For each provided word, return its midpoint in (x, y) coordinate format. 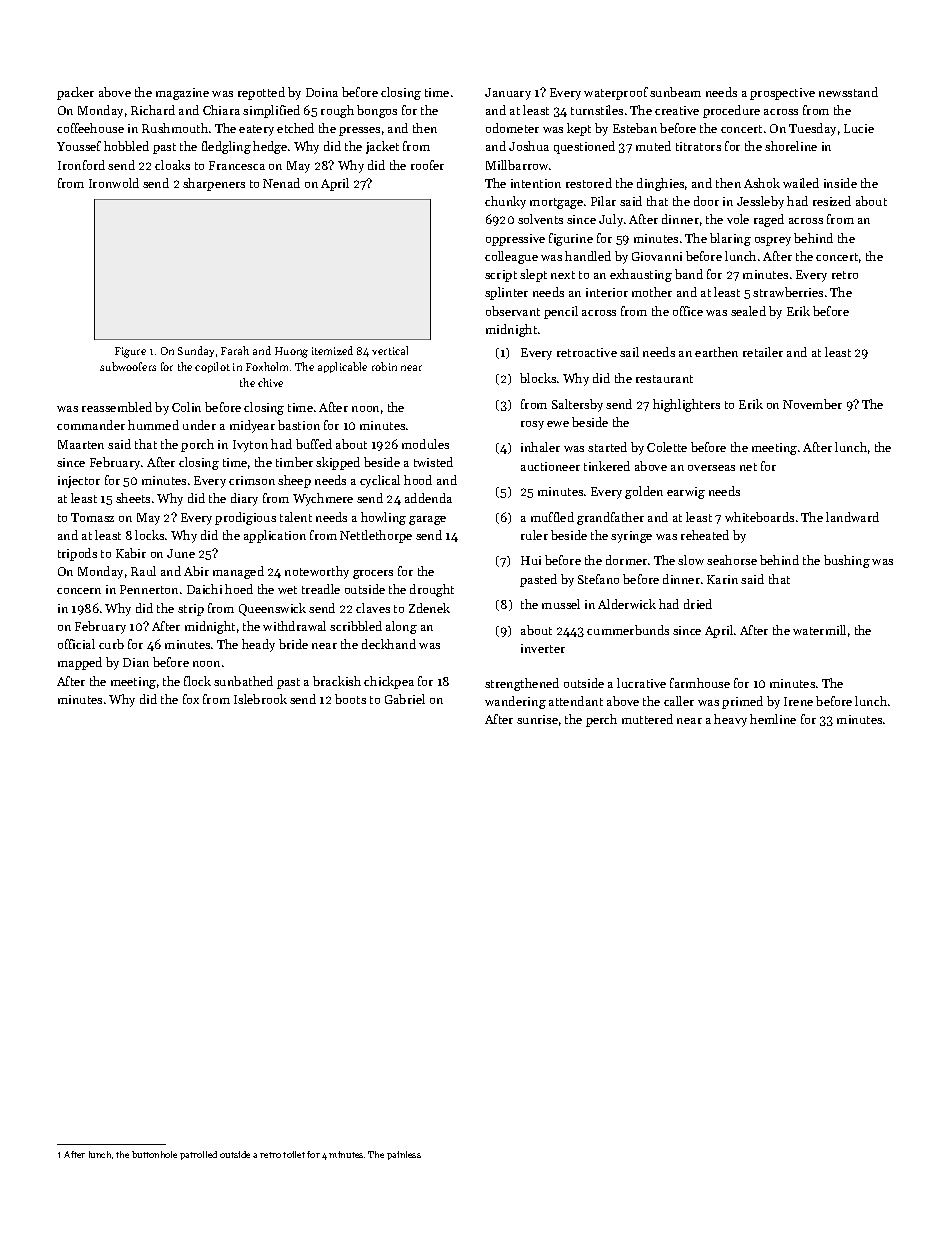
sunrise (537, 719)
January (508, 94)
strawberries (788, 292)
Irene (798, 701)
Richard (153, 110)
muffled (552, 517)
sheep (294, 481)
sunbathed (243, 681)
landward (852, 517)
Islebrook (260, 699)
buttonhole (154, 1154)
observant (513, 311)
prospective (782, 94)
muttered (647, 719)
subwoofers (128, 366)
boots (350, 699)
